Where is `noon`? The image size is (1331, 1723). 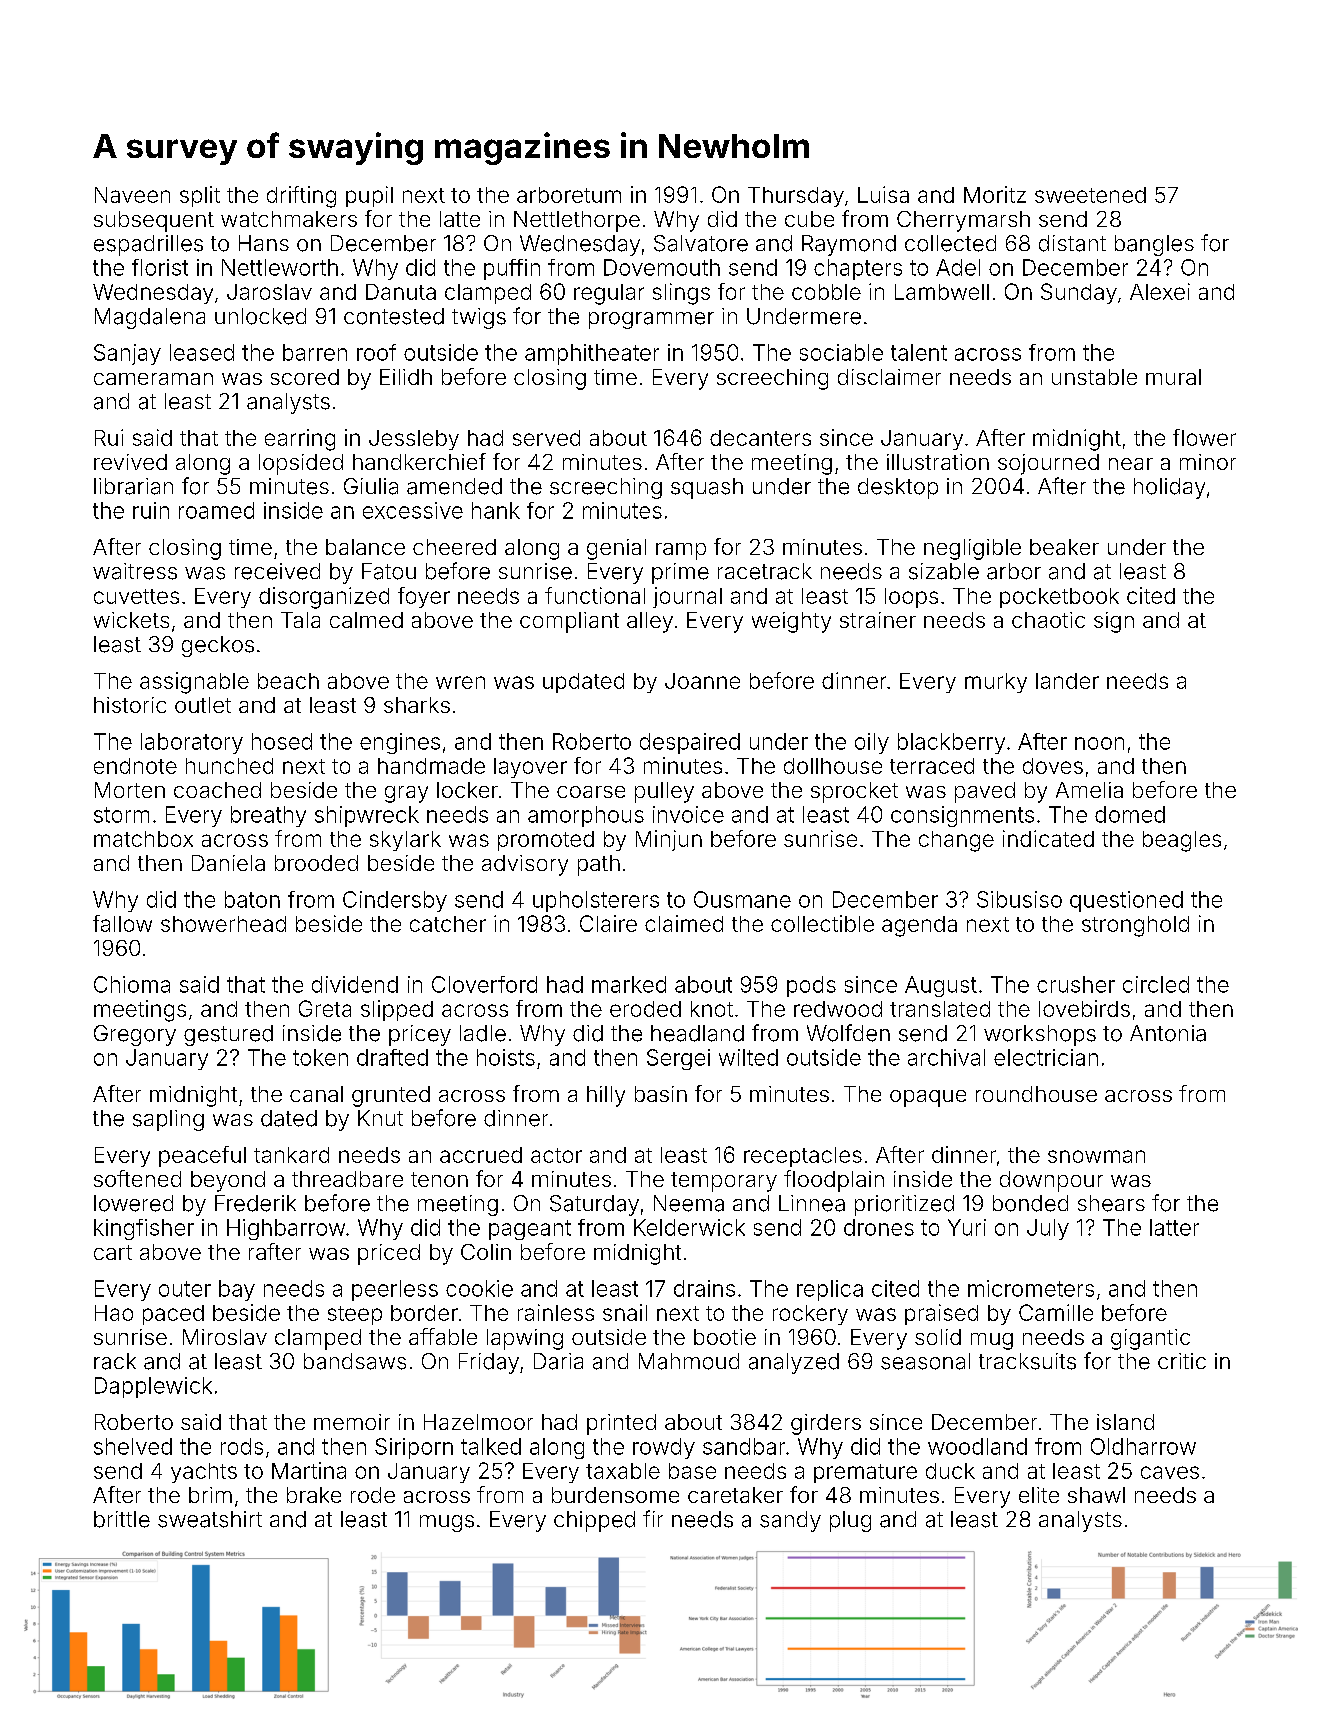
noon is located at coordinates (1099, 743).
